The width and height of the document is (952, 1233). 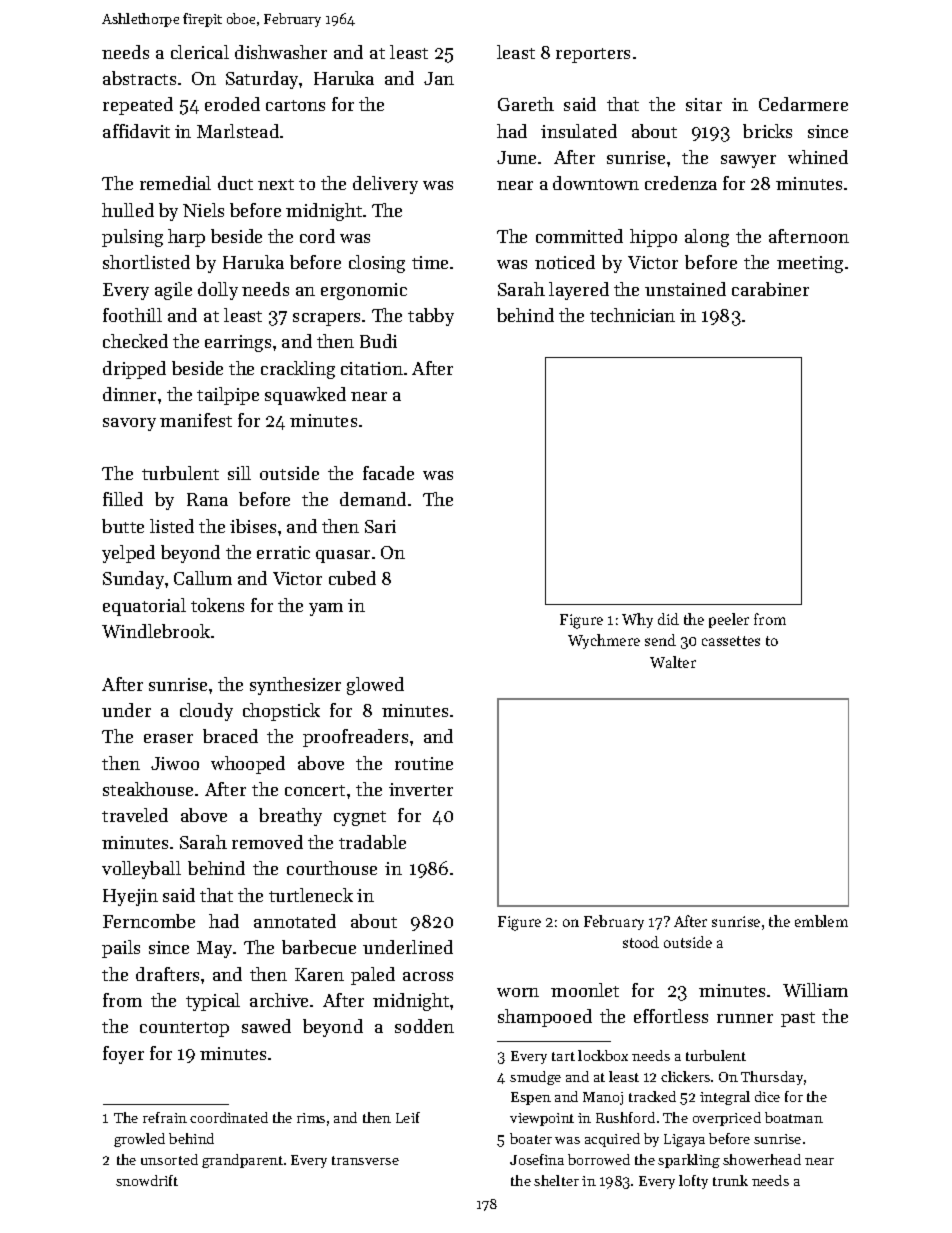 I want to click on volleyball, so click(x=141, y=870).
